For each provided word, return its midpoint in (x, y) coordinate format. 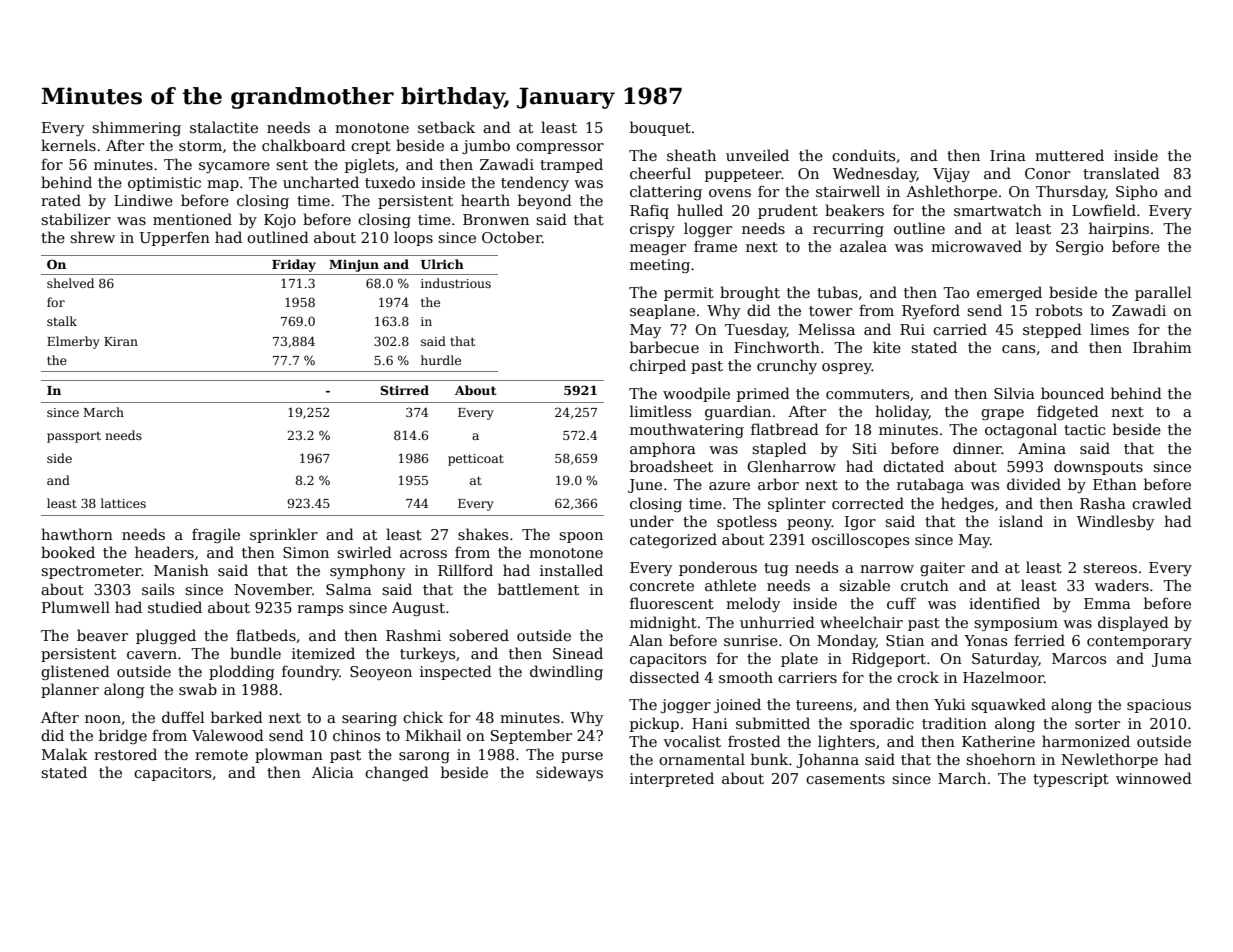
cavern (152, 655)
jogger (686, 706)
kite (887, 347)
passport (74, 437)
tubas (837, 292)
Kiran (121, 341)
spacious (1159, 706)
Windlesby (1115, 522)
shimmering (136, 128)
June (645, 486)
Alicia (333, 772)
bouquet (660, 128)
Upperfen (174, 238)
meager (658, 249)
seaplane (662, 311)
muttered (1069, 155)
